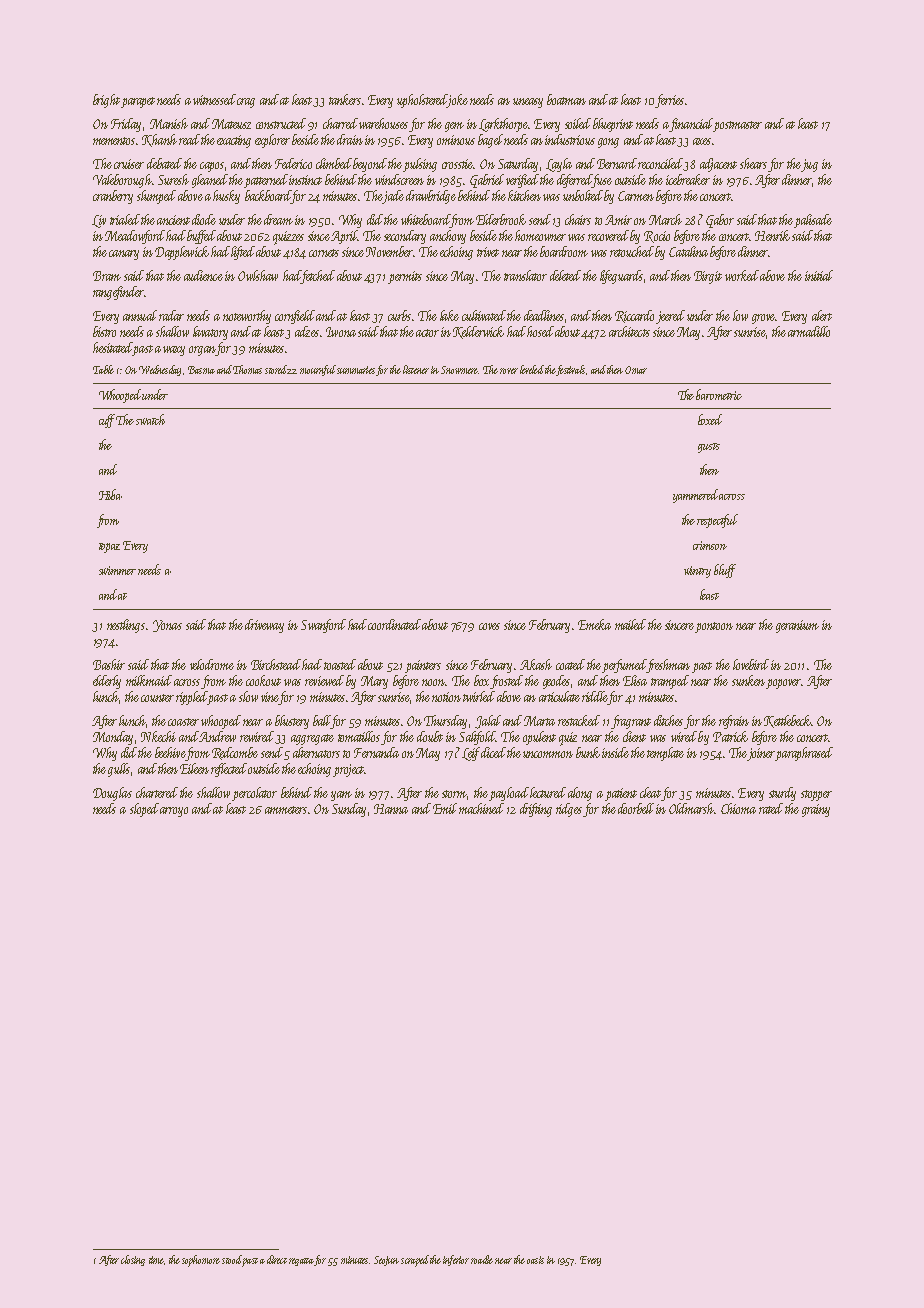  Describe the element at coordinates (570, 139) in the screenshot. I see `industrious` at that location.
